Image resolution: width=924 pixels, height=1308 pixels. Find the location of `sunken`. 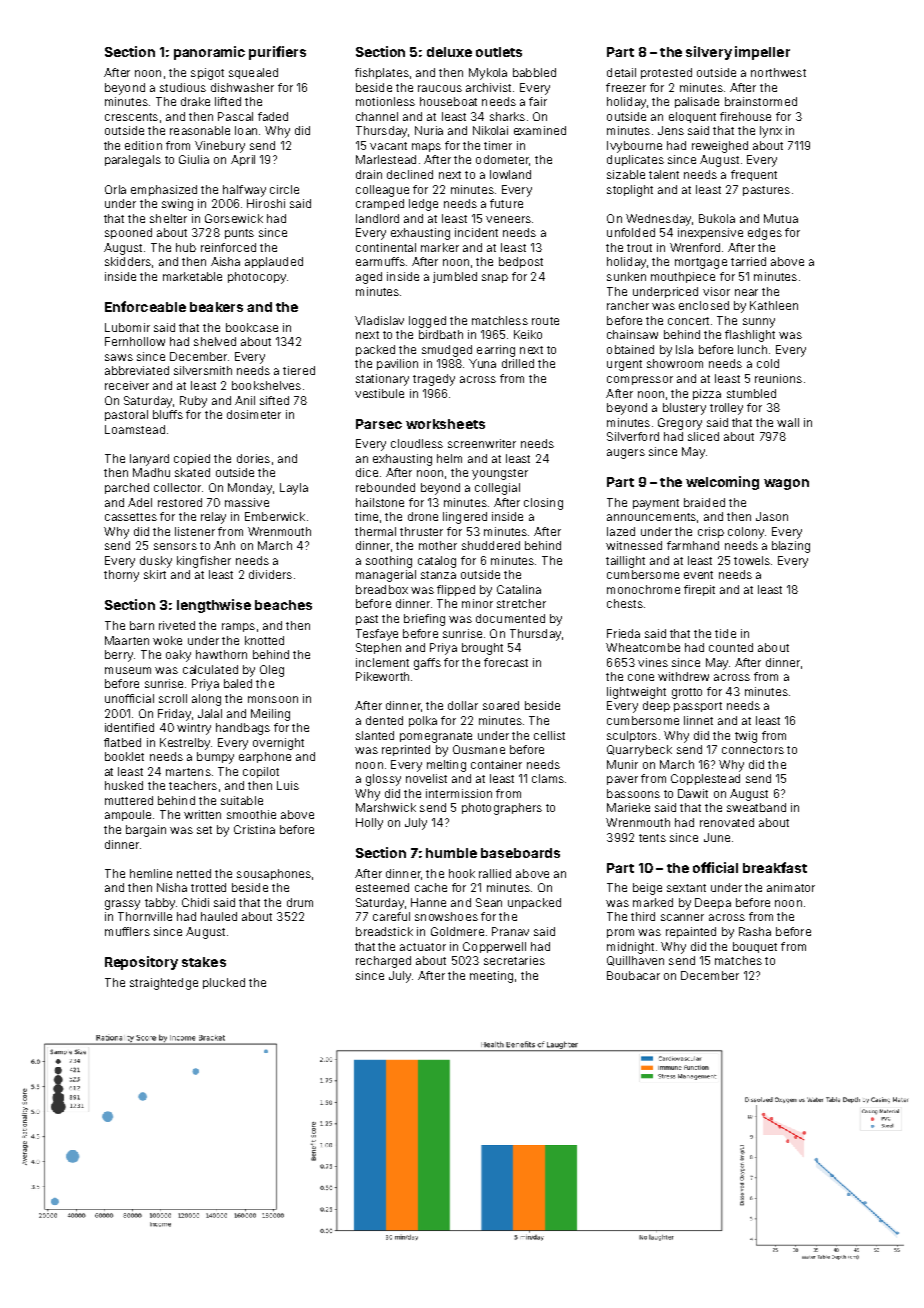

sunken is located at coordinates (626, 276).
